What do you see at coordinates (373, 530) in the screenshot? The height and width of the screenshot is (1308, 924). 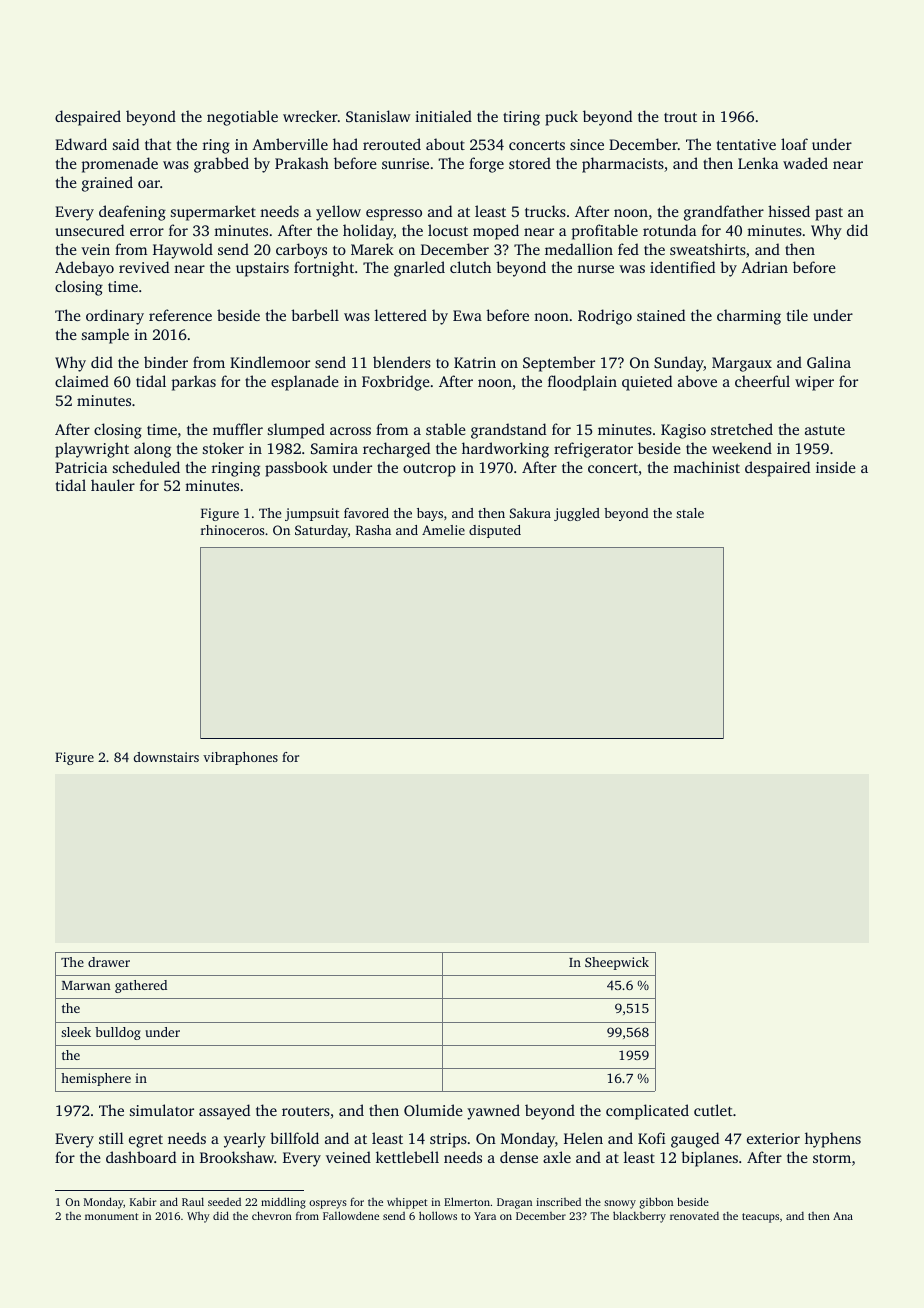 I see `Rasha` at bounding box center [373, 530].
